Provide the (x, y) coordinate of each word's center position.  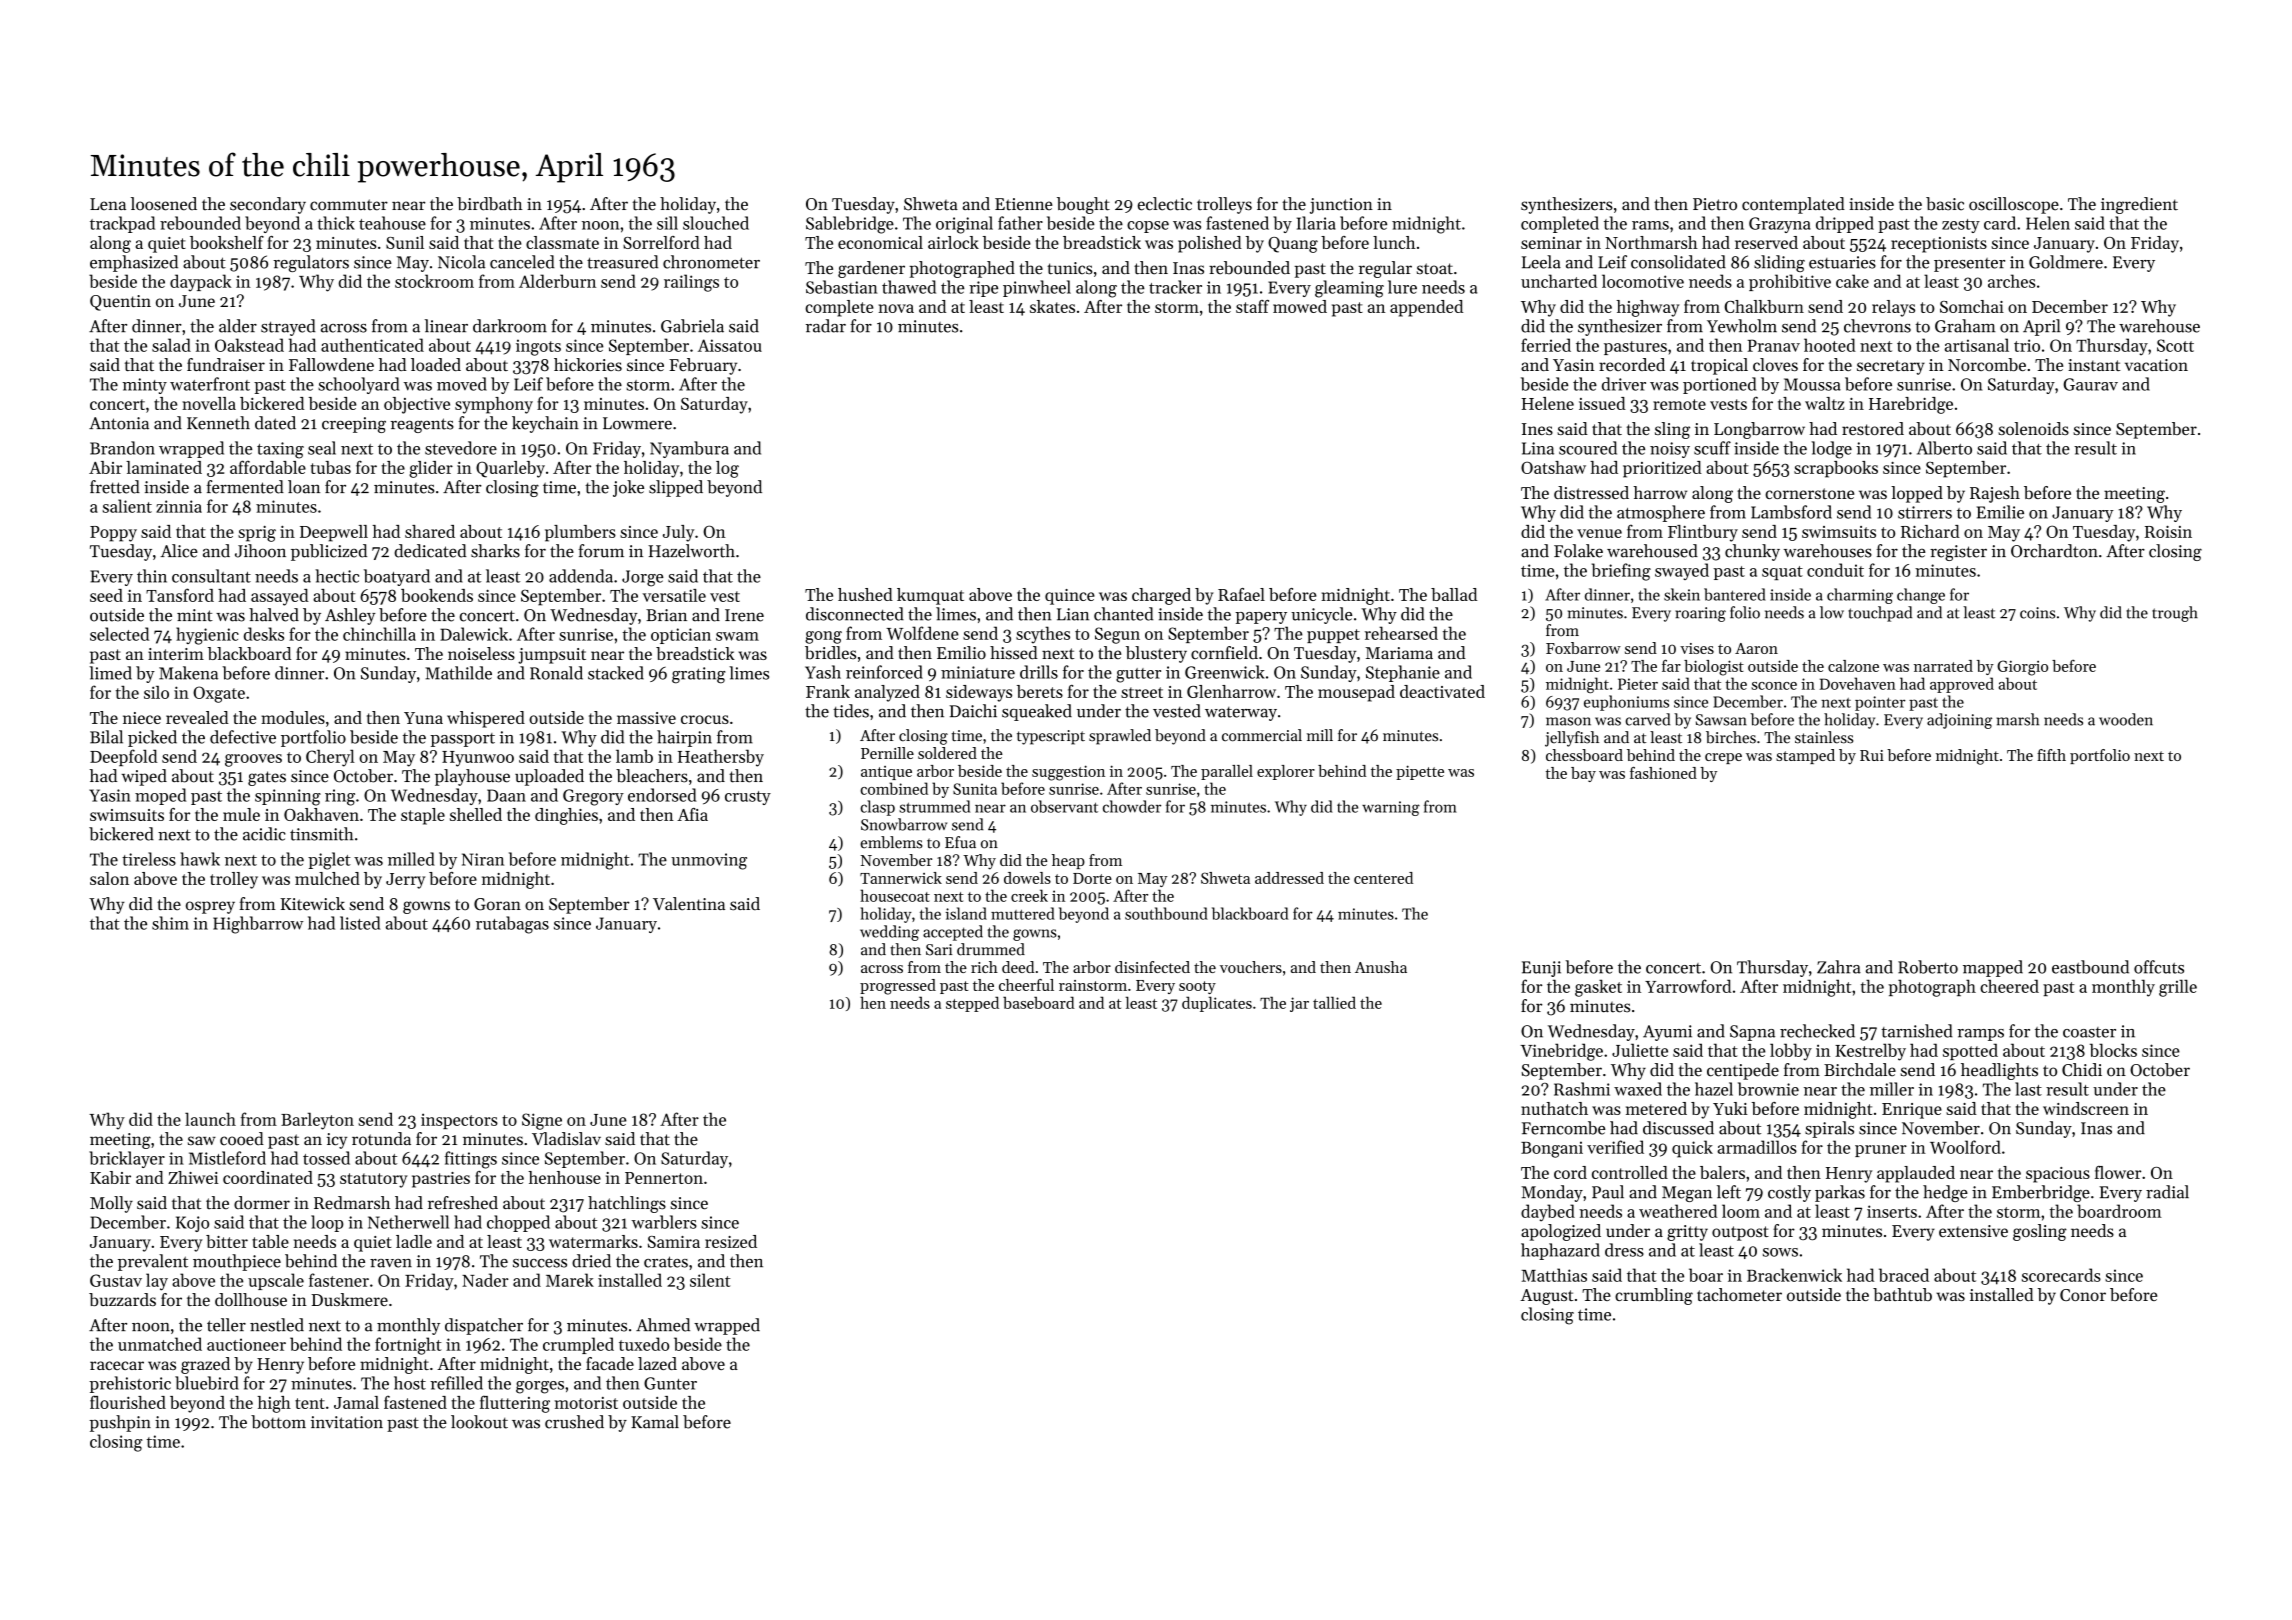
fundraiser (226, 364)
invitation (347, 1422)
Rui (1872, 755)
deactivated (1442, 691)
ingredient (2139, 205)
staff (1252, 306)
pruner (1881, 1151)
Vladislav (566, 1139)
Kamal (655, 1422)
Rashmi (1582, 1089)
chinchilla (379, 634)
